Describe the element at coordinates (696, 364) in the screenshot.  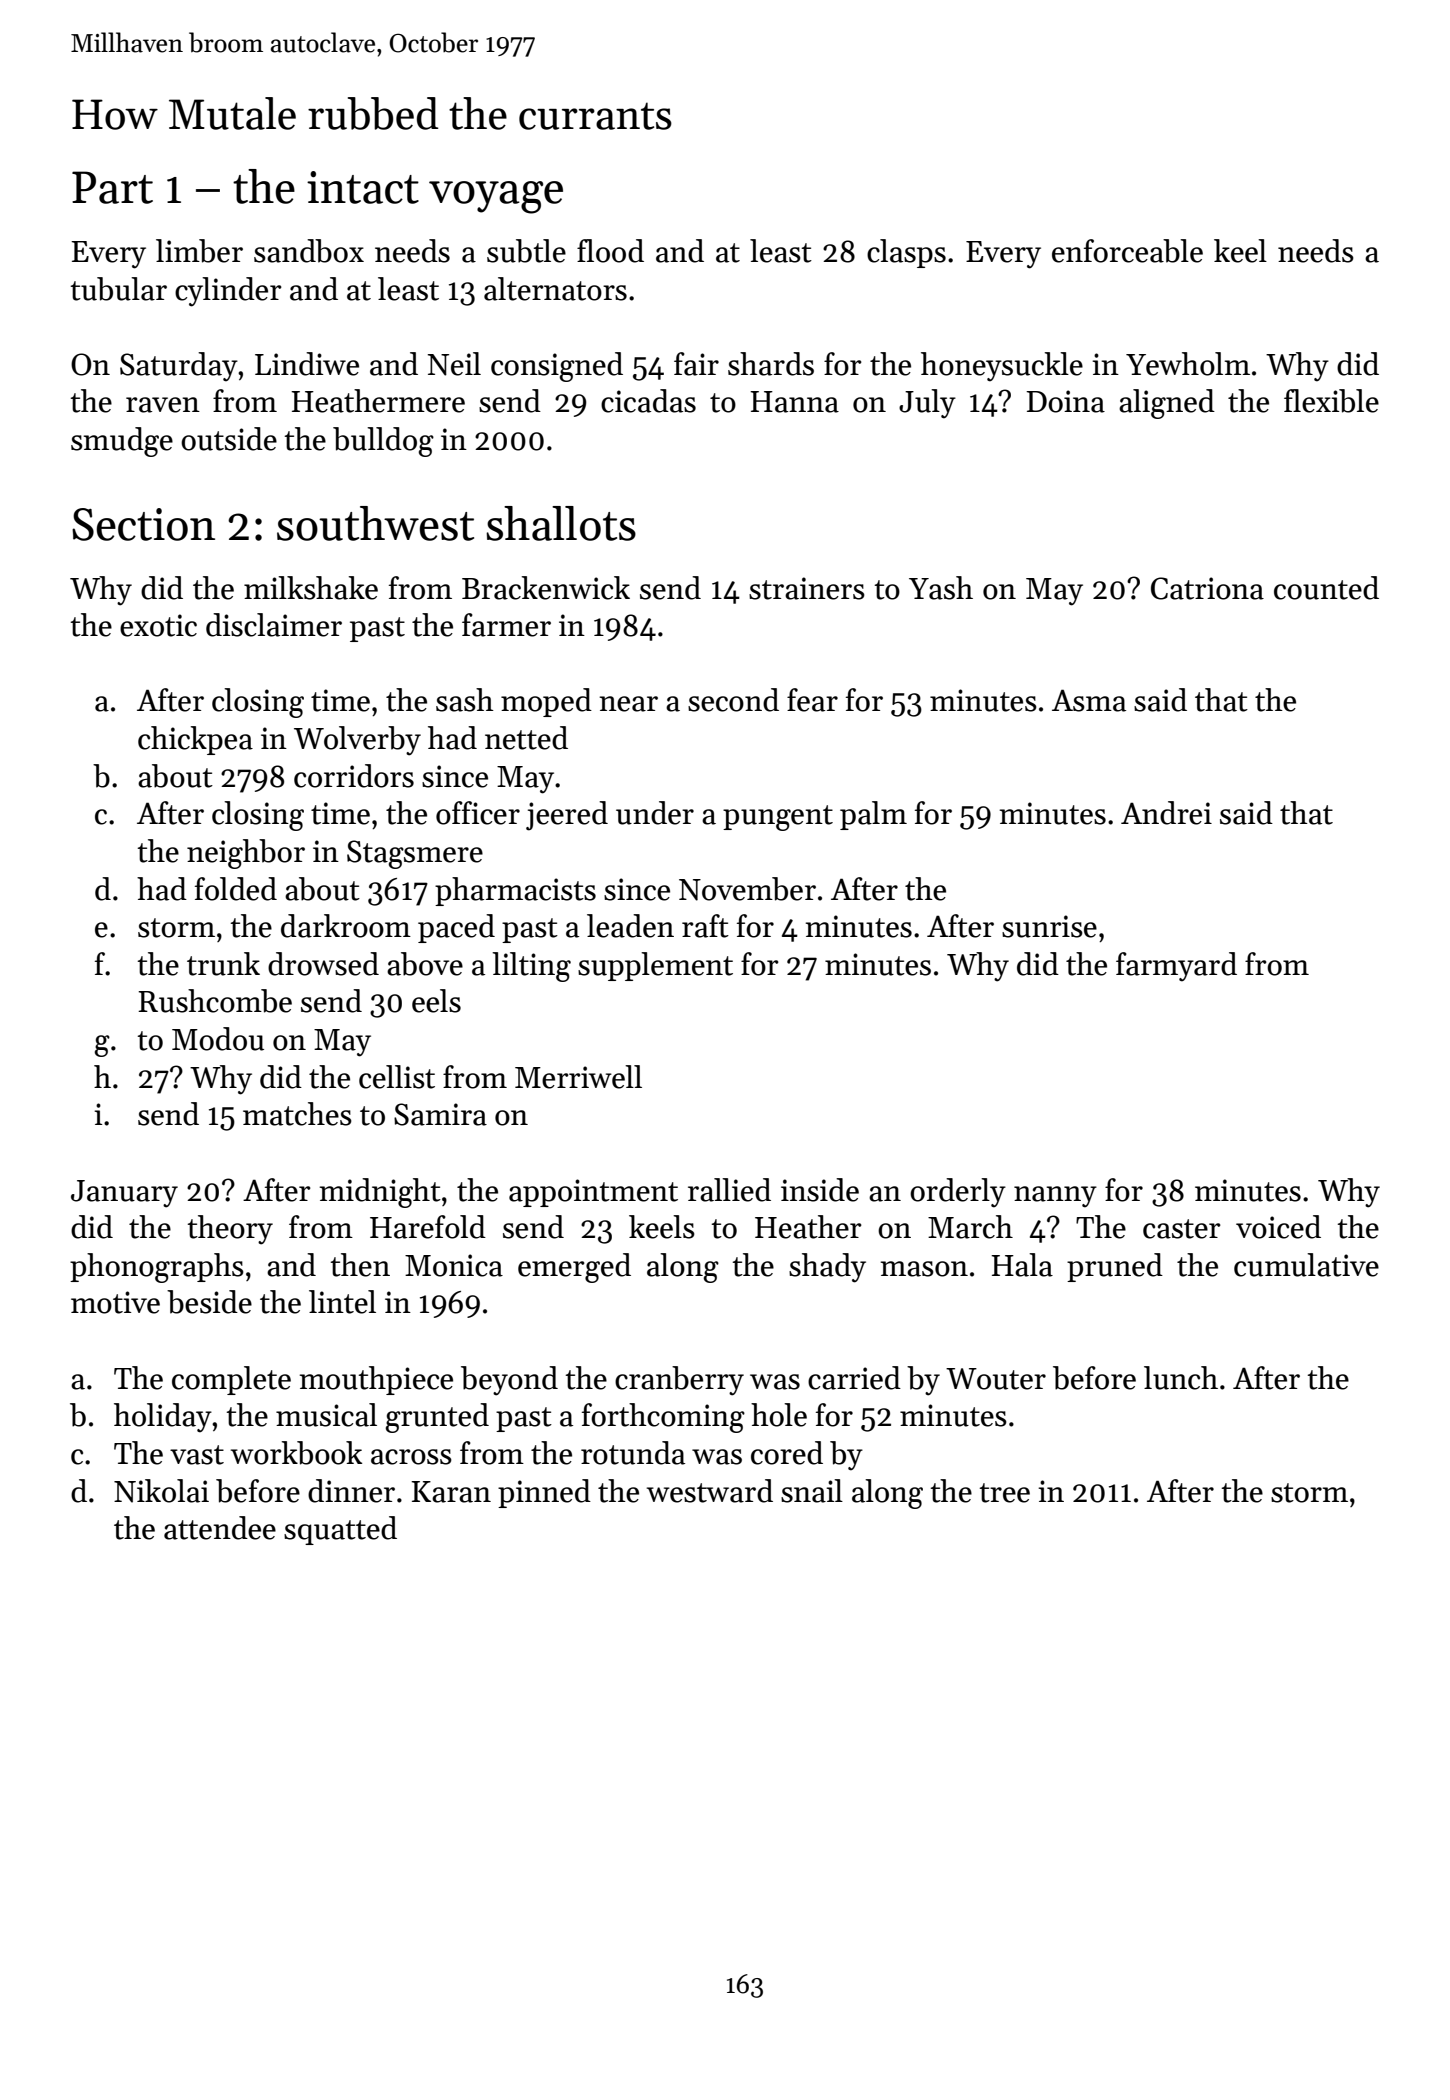
I see `fair` at that location.
